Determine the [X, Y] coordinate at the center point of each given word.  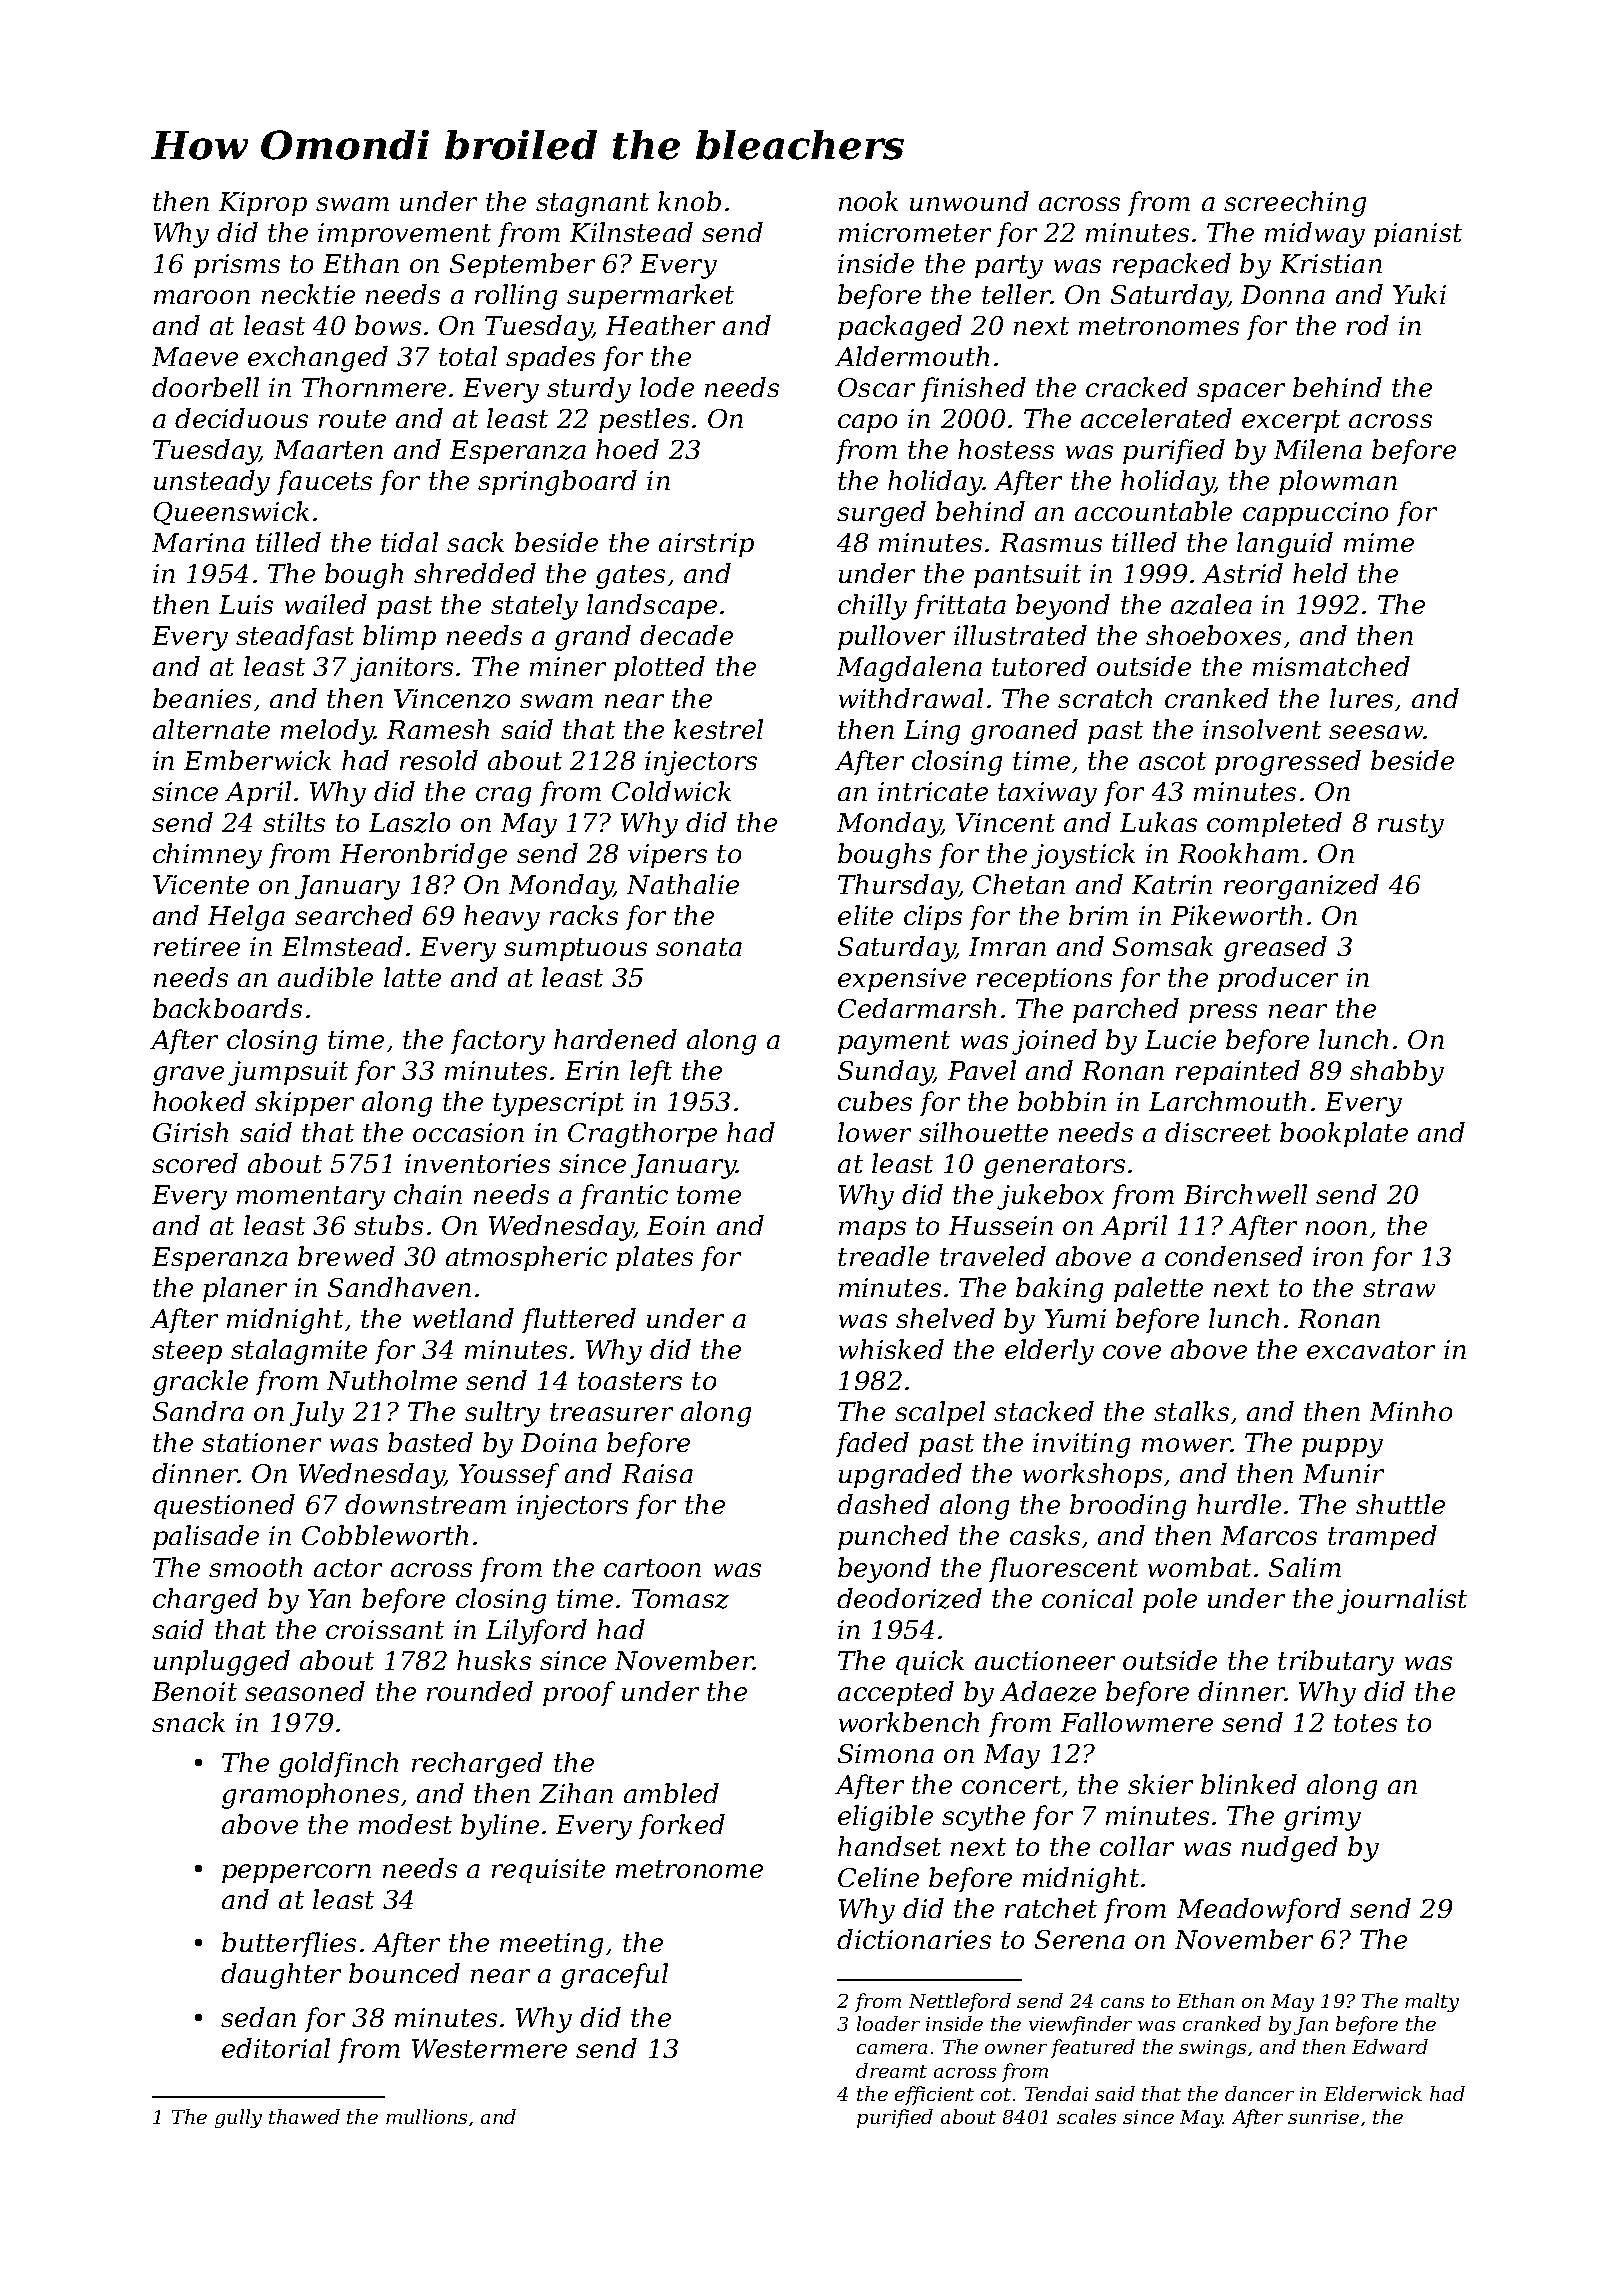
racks [584, 915]
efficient [934, 2095]
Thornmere [374, 387]
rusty [1411, 826]
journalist [1402, 1601]
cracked [1137, 387]
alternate [211, 729]
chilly [872, 607]
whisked [891, 1349]
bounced [404, 1973]
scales [1086, 2116]
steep [187, 1352]
